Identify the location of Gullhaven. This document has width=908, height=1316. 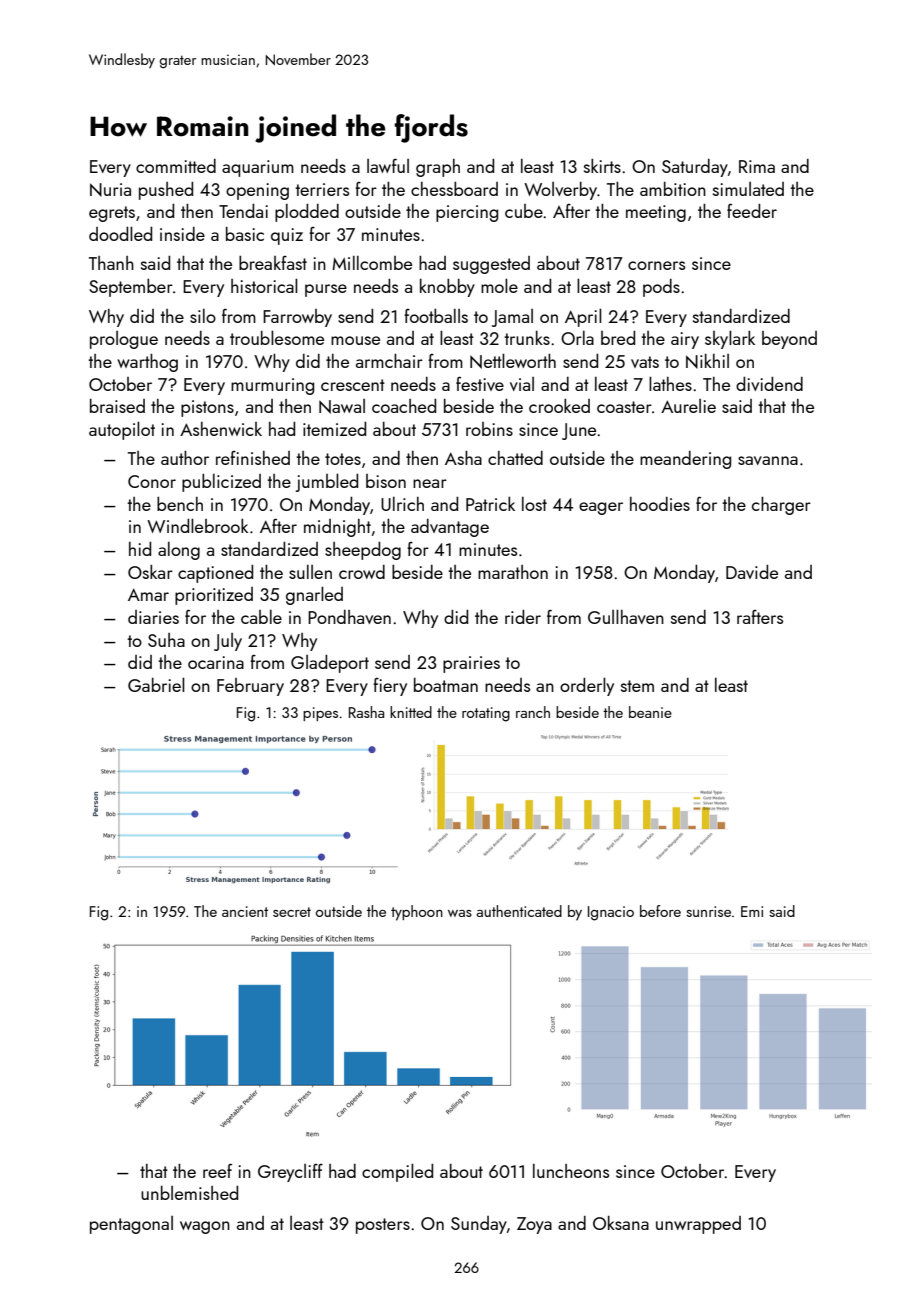
(626, 616).
